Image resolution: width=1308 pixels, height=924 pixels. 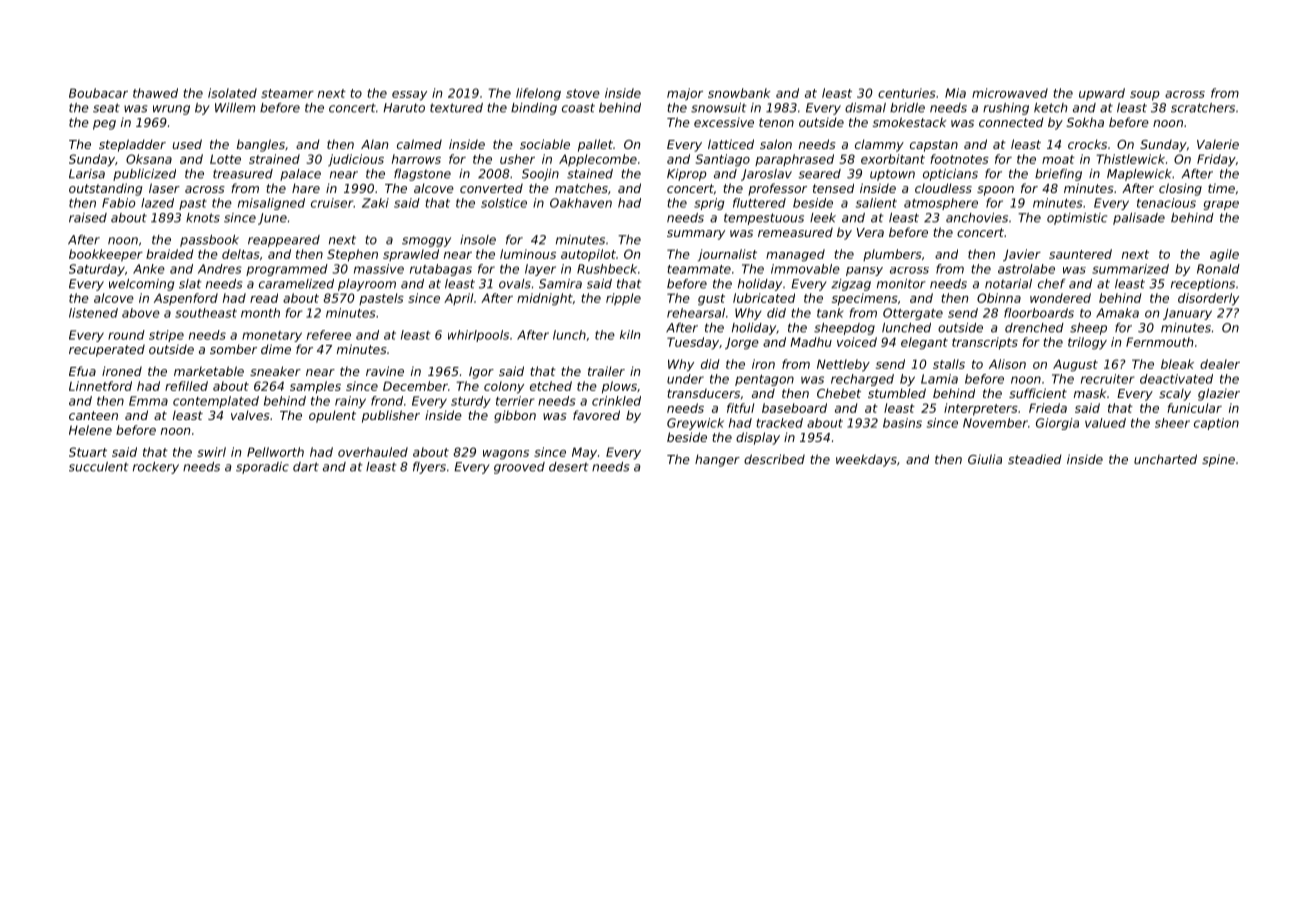 What do you see at coordinates (416, 159) in the screenshot?
I see `harrows` at bounding box center [416, 159].
